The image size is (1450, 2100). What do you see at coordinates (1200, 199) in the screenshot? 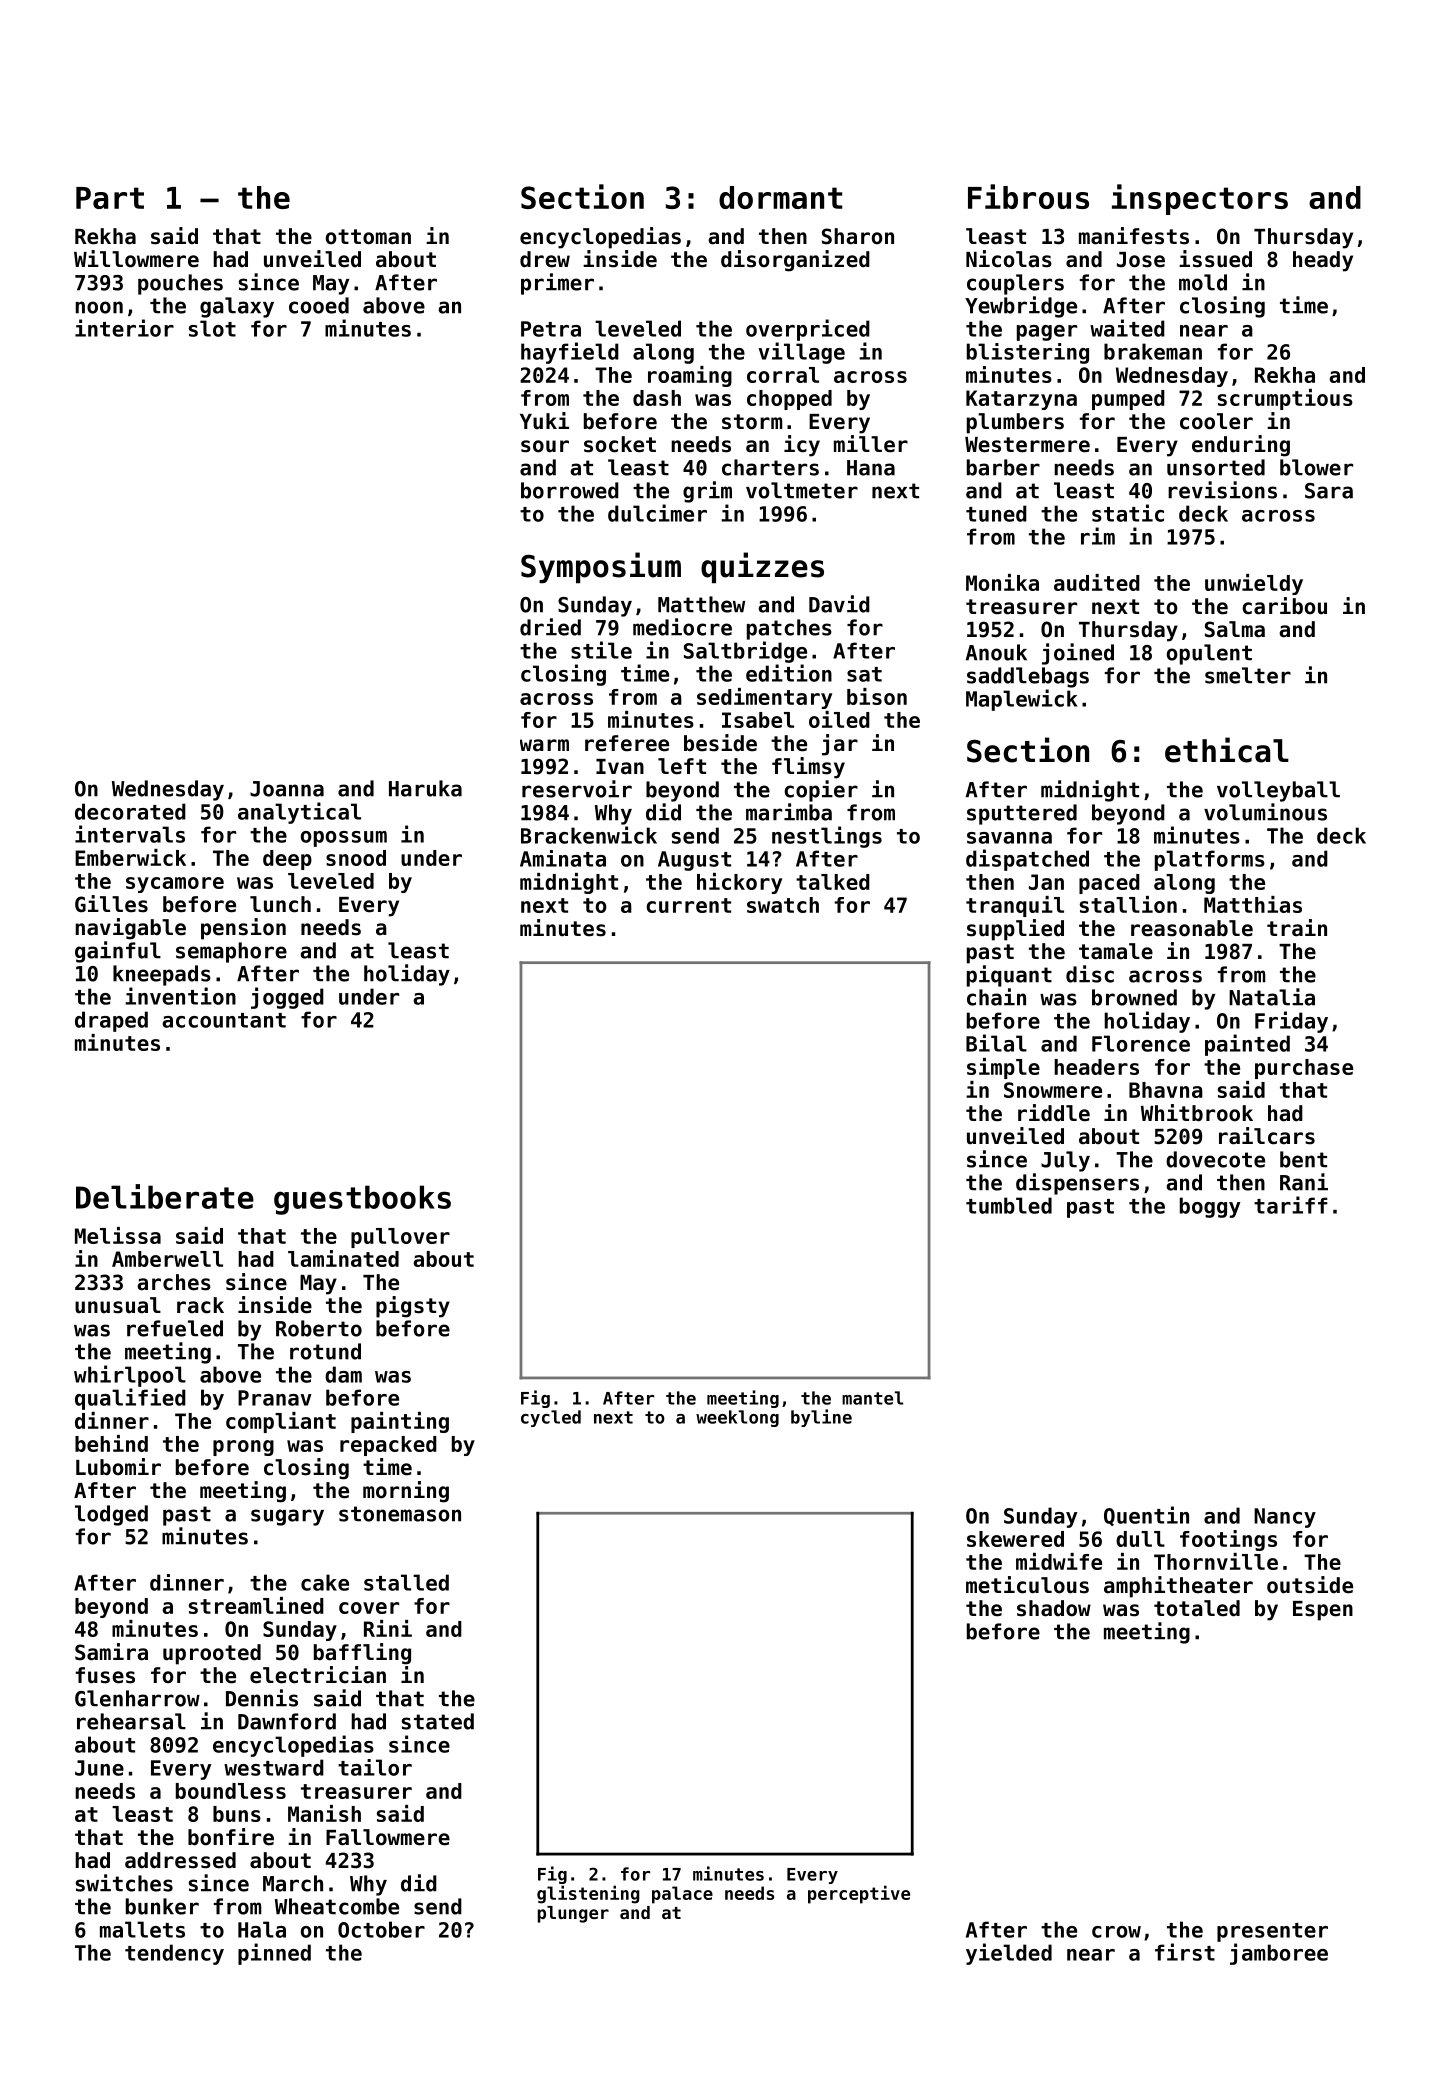
I see `inspectors` at bounding box center [1200, 199].
